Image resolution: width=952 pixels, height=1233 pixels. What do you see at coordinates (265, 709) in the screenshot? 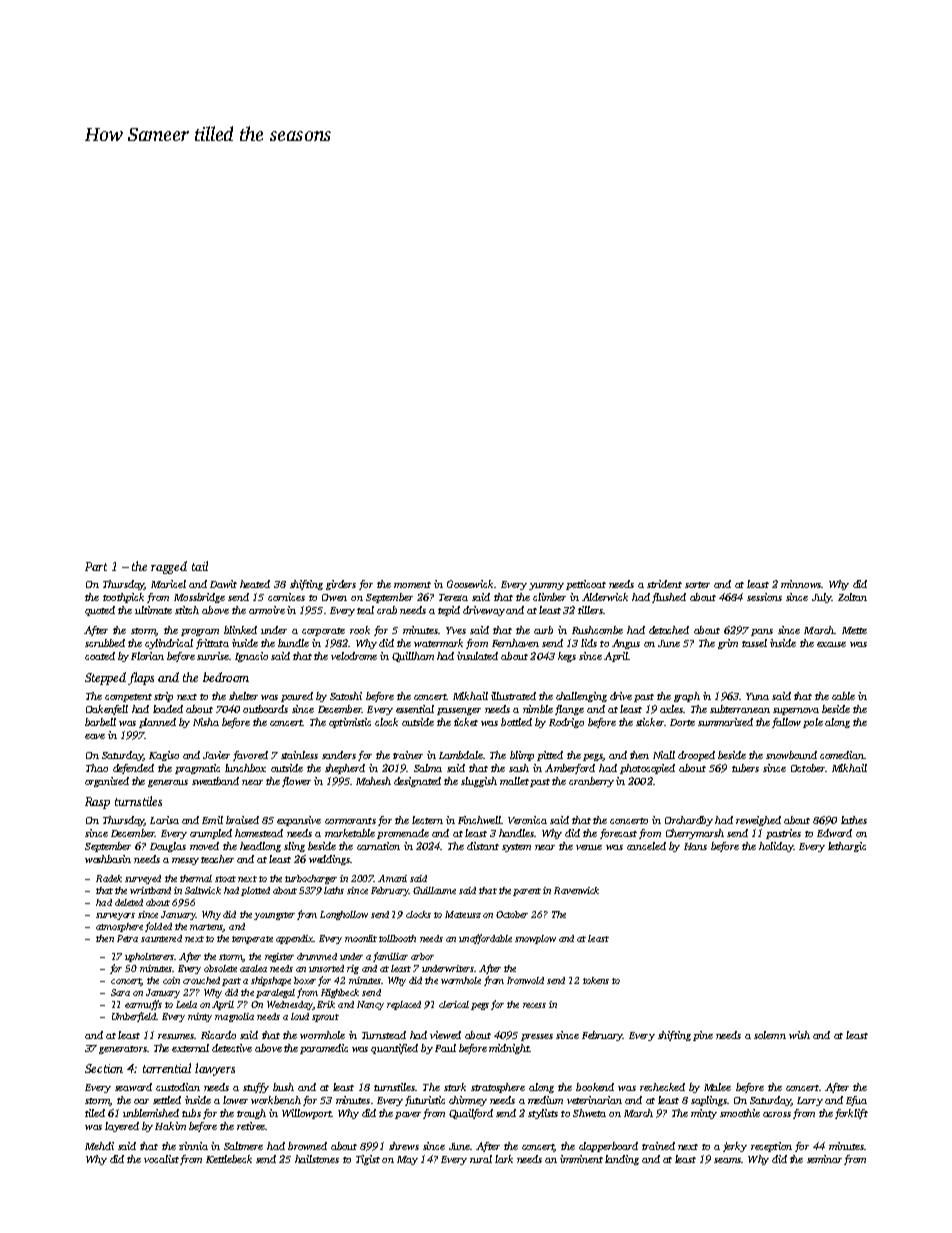
I see `outboards` at bounding box center [265, 709].
